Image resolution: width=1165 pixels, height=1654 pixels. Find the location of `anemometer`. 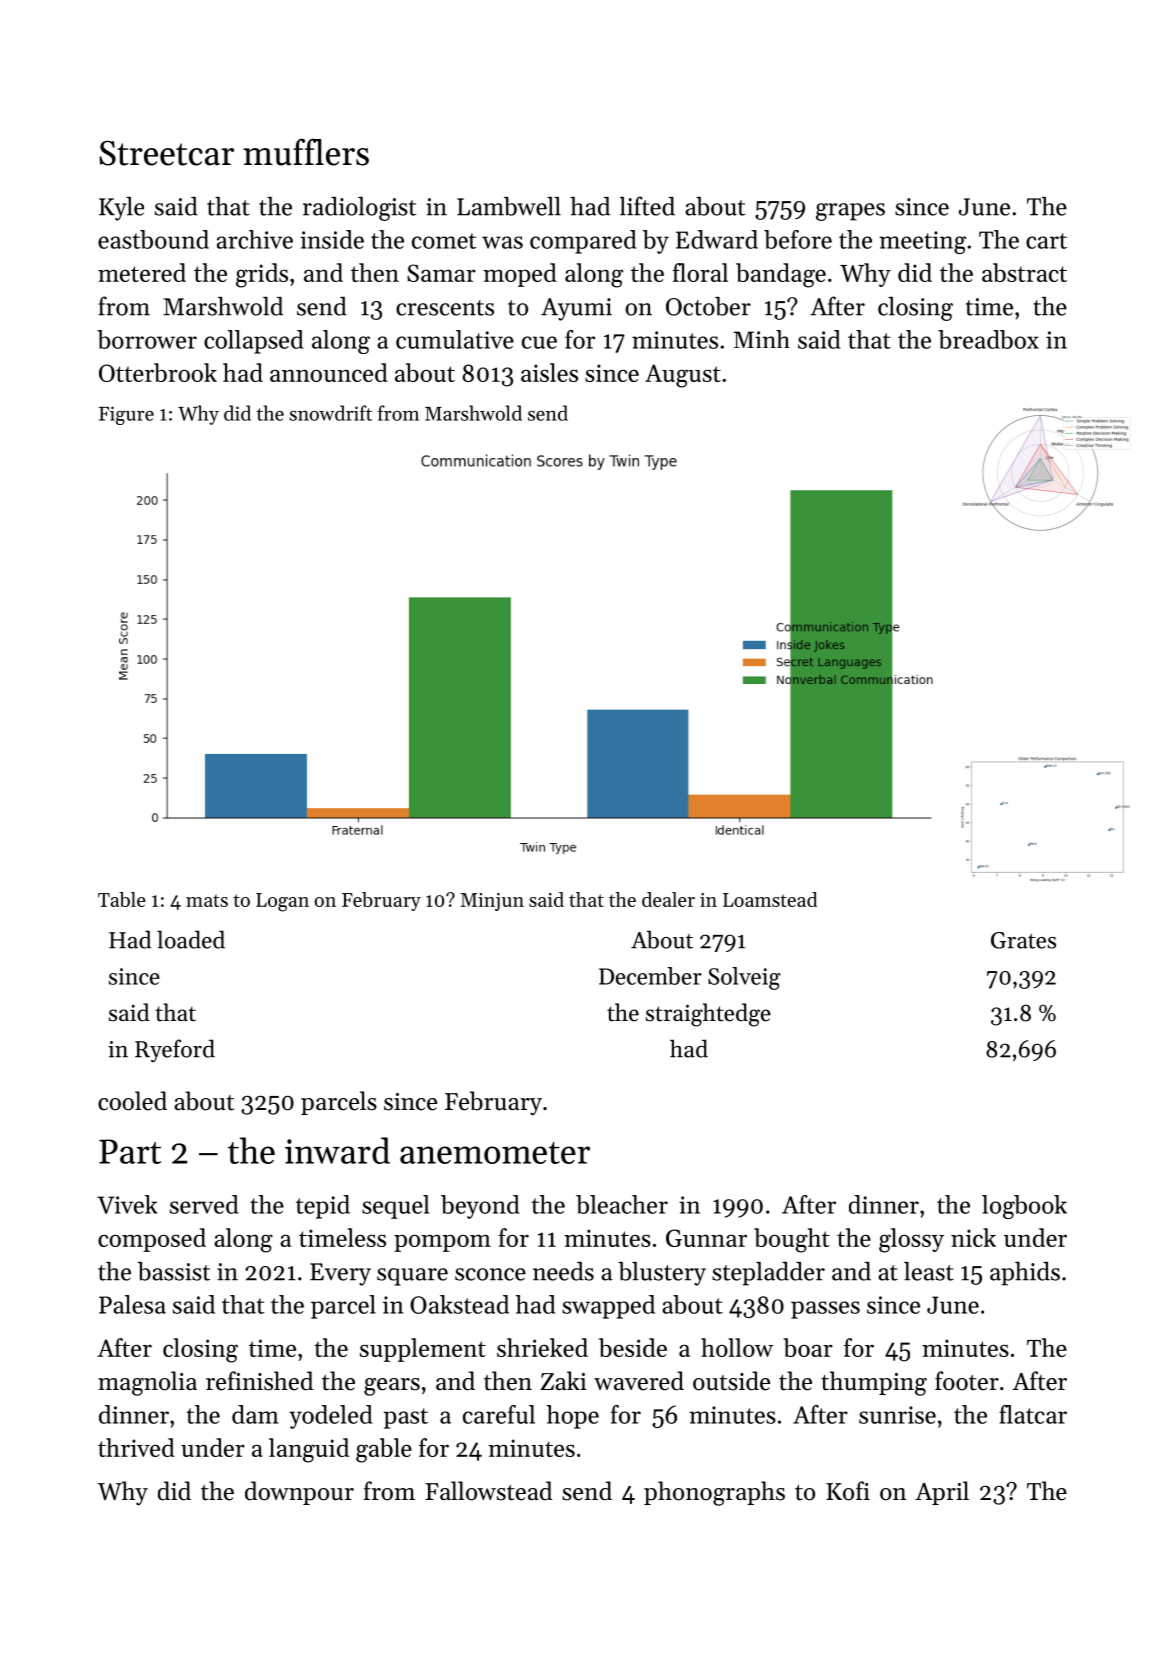

anemometer is located at coordinates (495, 1153).
